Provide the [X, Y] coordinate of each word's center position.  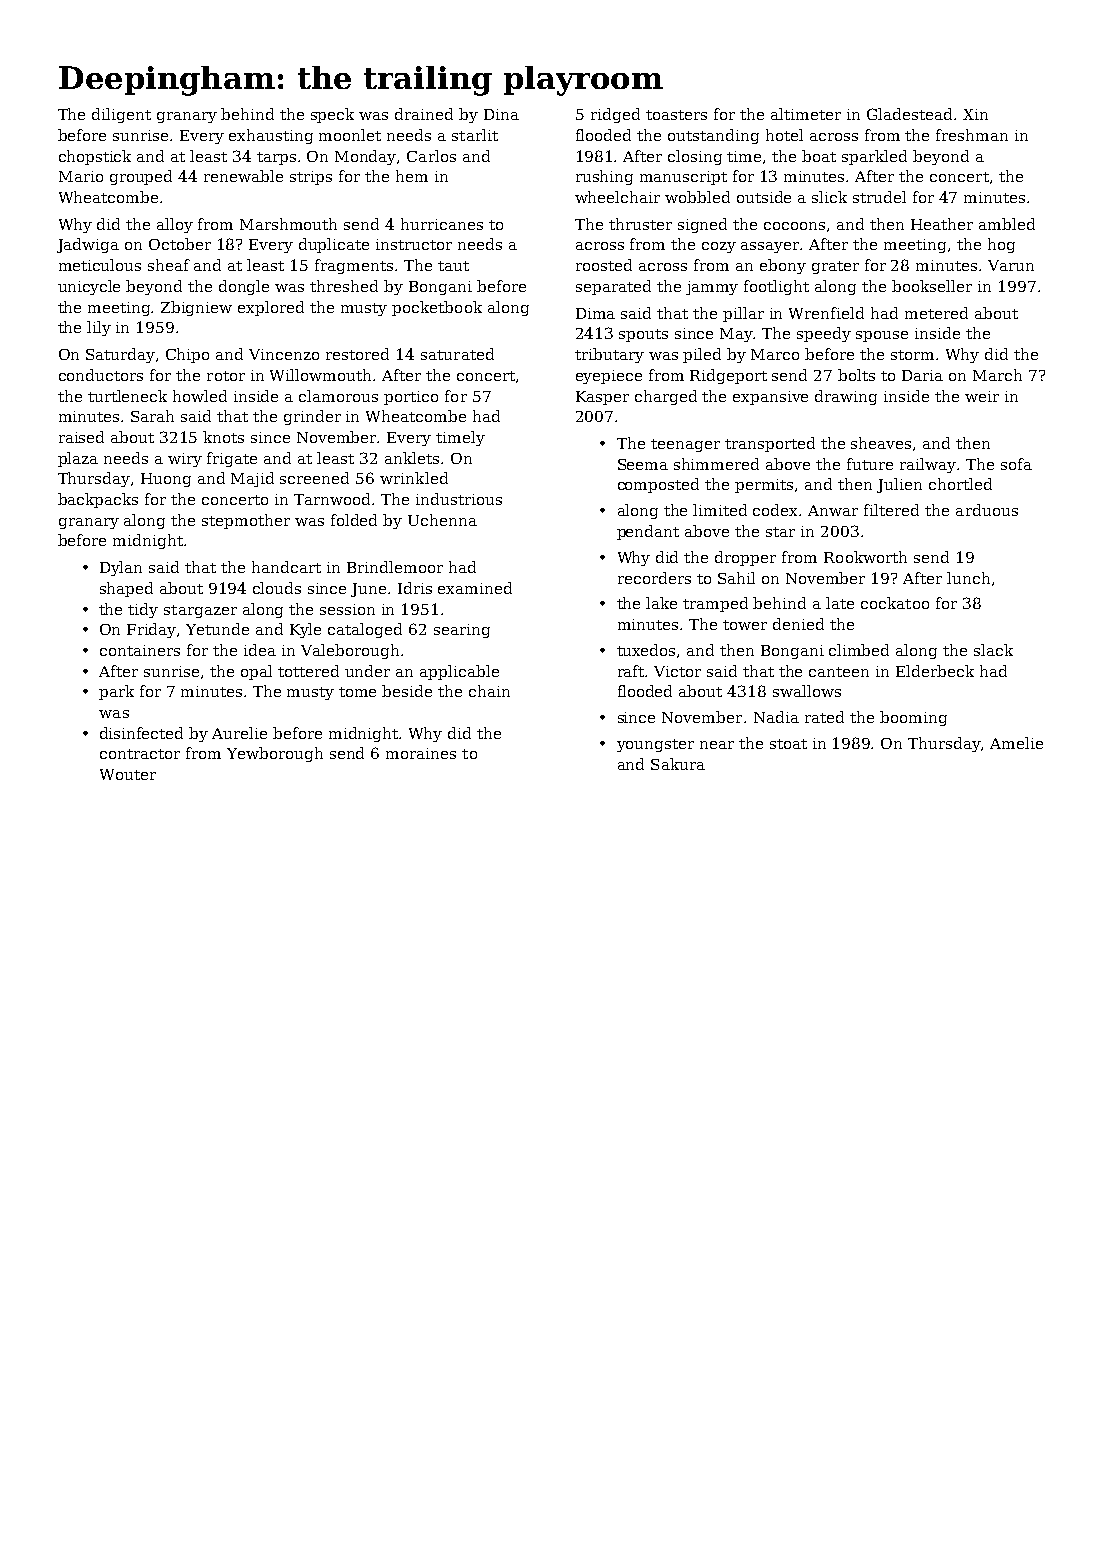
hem [412, 176]
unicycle [89, 287]
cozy [719, 247]
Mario [81, 176]
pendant [648, 532]
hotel [784, 135]
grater [835, 267]
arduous [987, 510]
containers [140, 650]
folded [354, 520]
